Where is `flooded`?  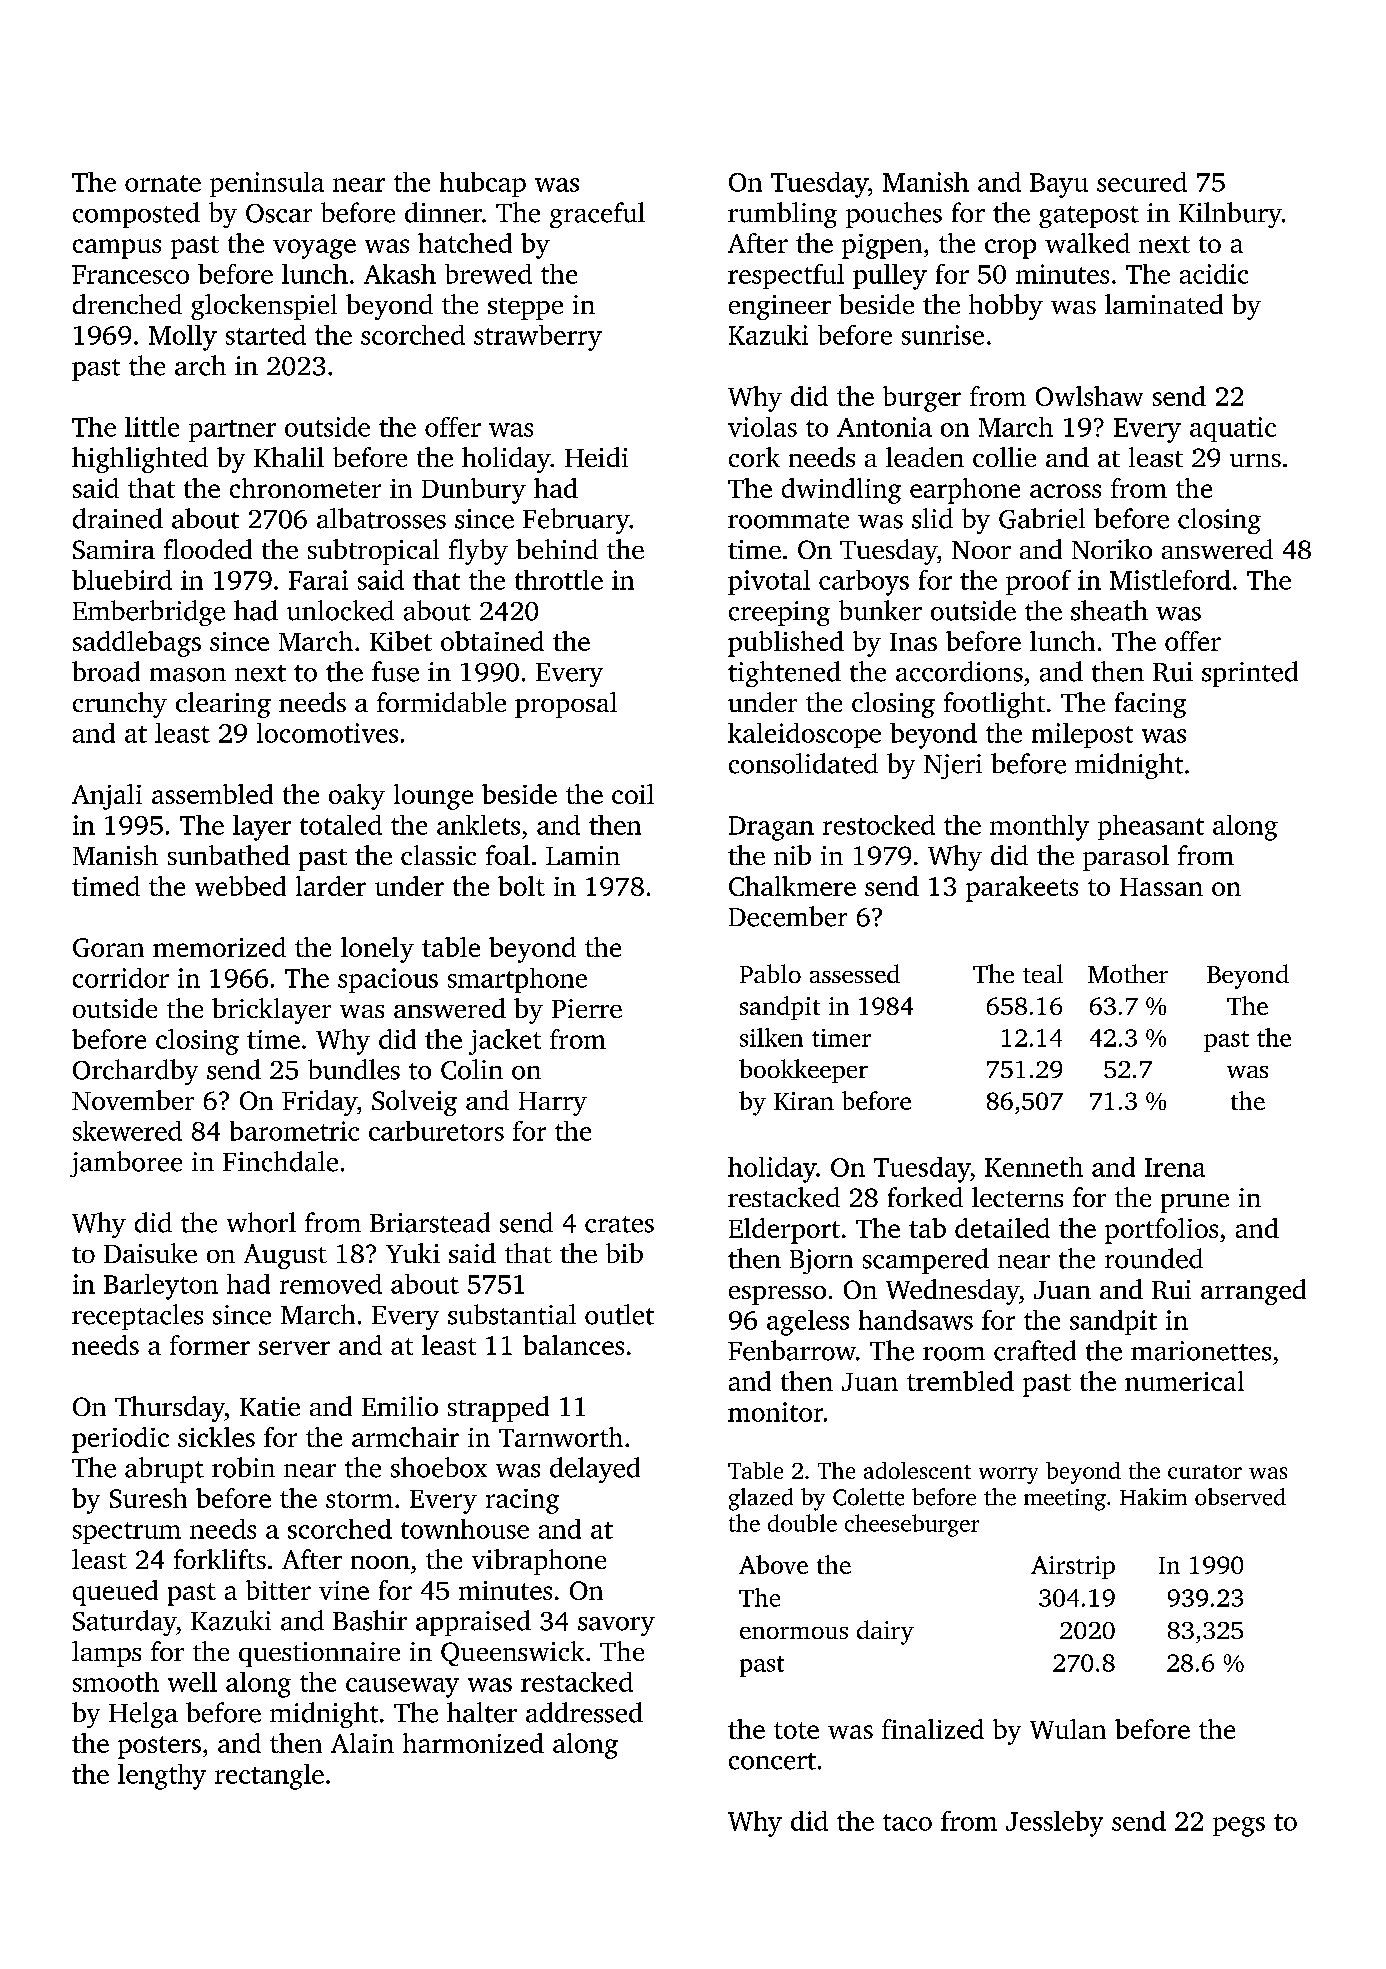
flooded is located at coordinates (208, 549).
